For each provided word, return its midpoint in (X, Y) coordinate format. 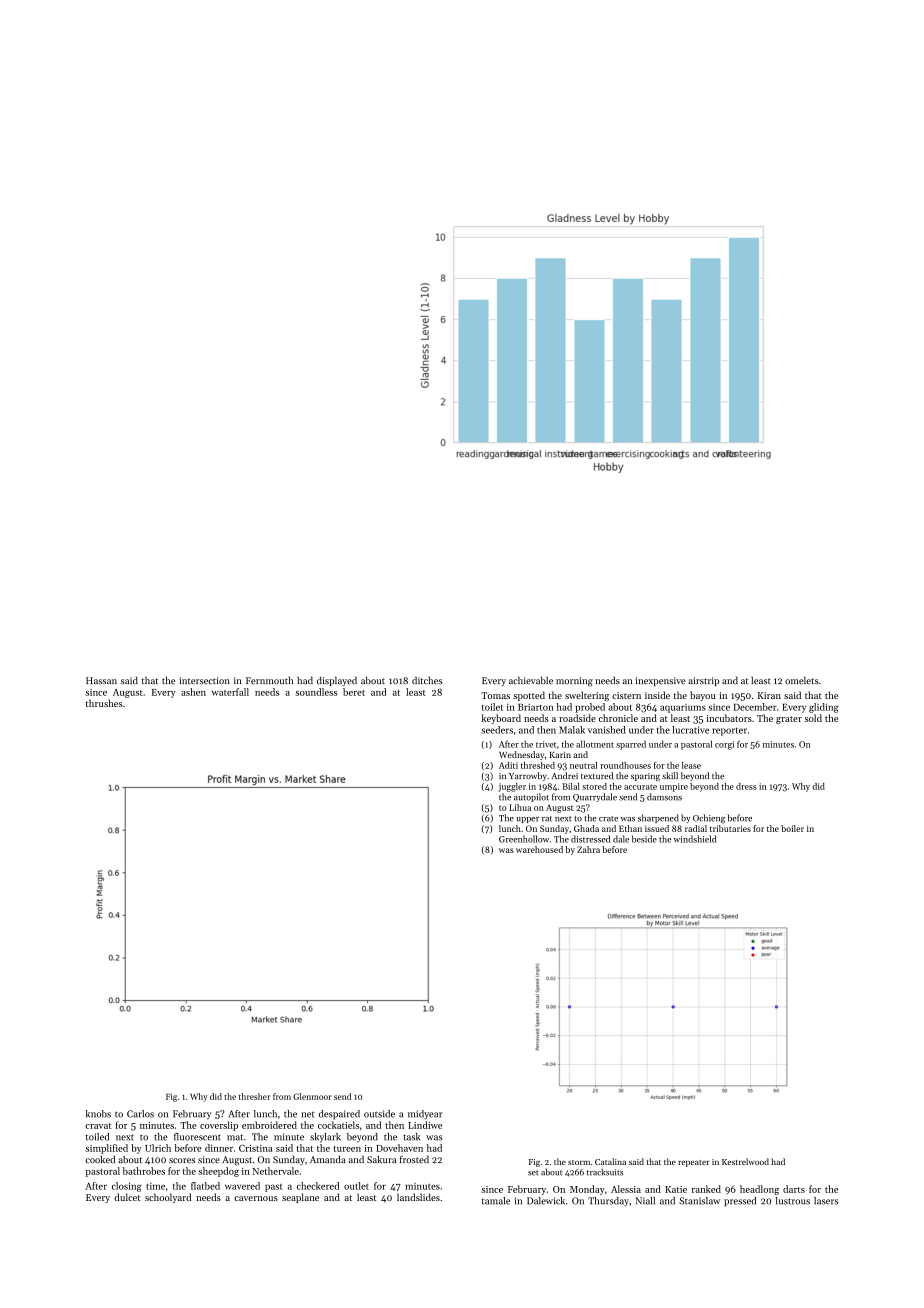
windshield (695, 839)
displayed (337, 681)
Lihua (520, 807)
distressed (590, 839)
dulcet (127, 1197)
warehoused (539, 849)
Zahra (588, 849)
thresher (254, 1096)
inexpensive (660, 681)
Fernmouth (269, 680)
